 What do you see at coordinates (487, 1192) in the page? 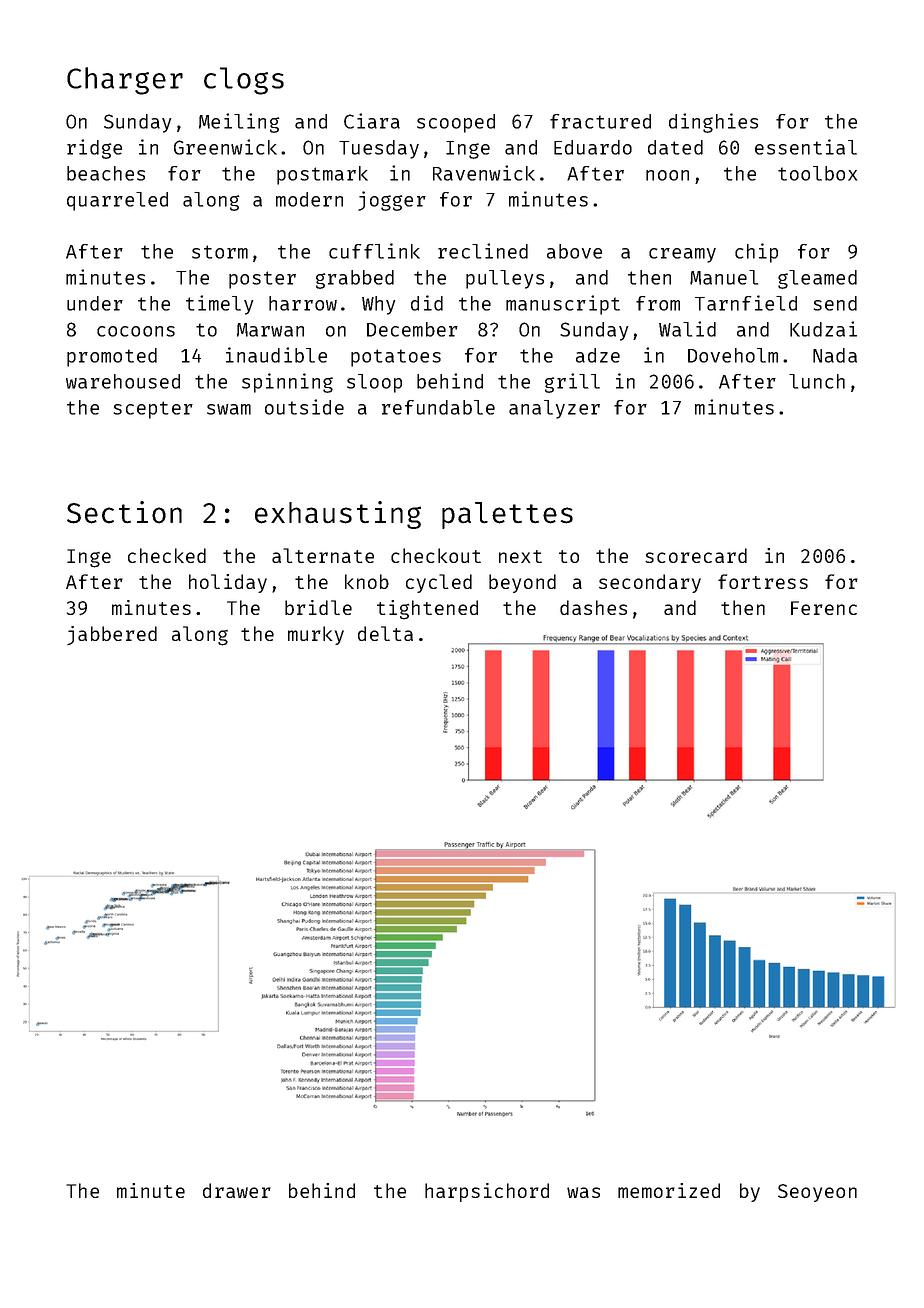
I see `harpsichord` at bounding box center [487, 1192].
